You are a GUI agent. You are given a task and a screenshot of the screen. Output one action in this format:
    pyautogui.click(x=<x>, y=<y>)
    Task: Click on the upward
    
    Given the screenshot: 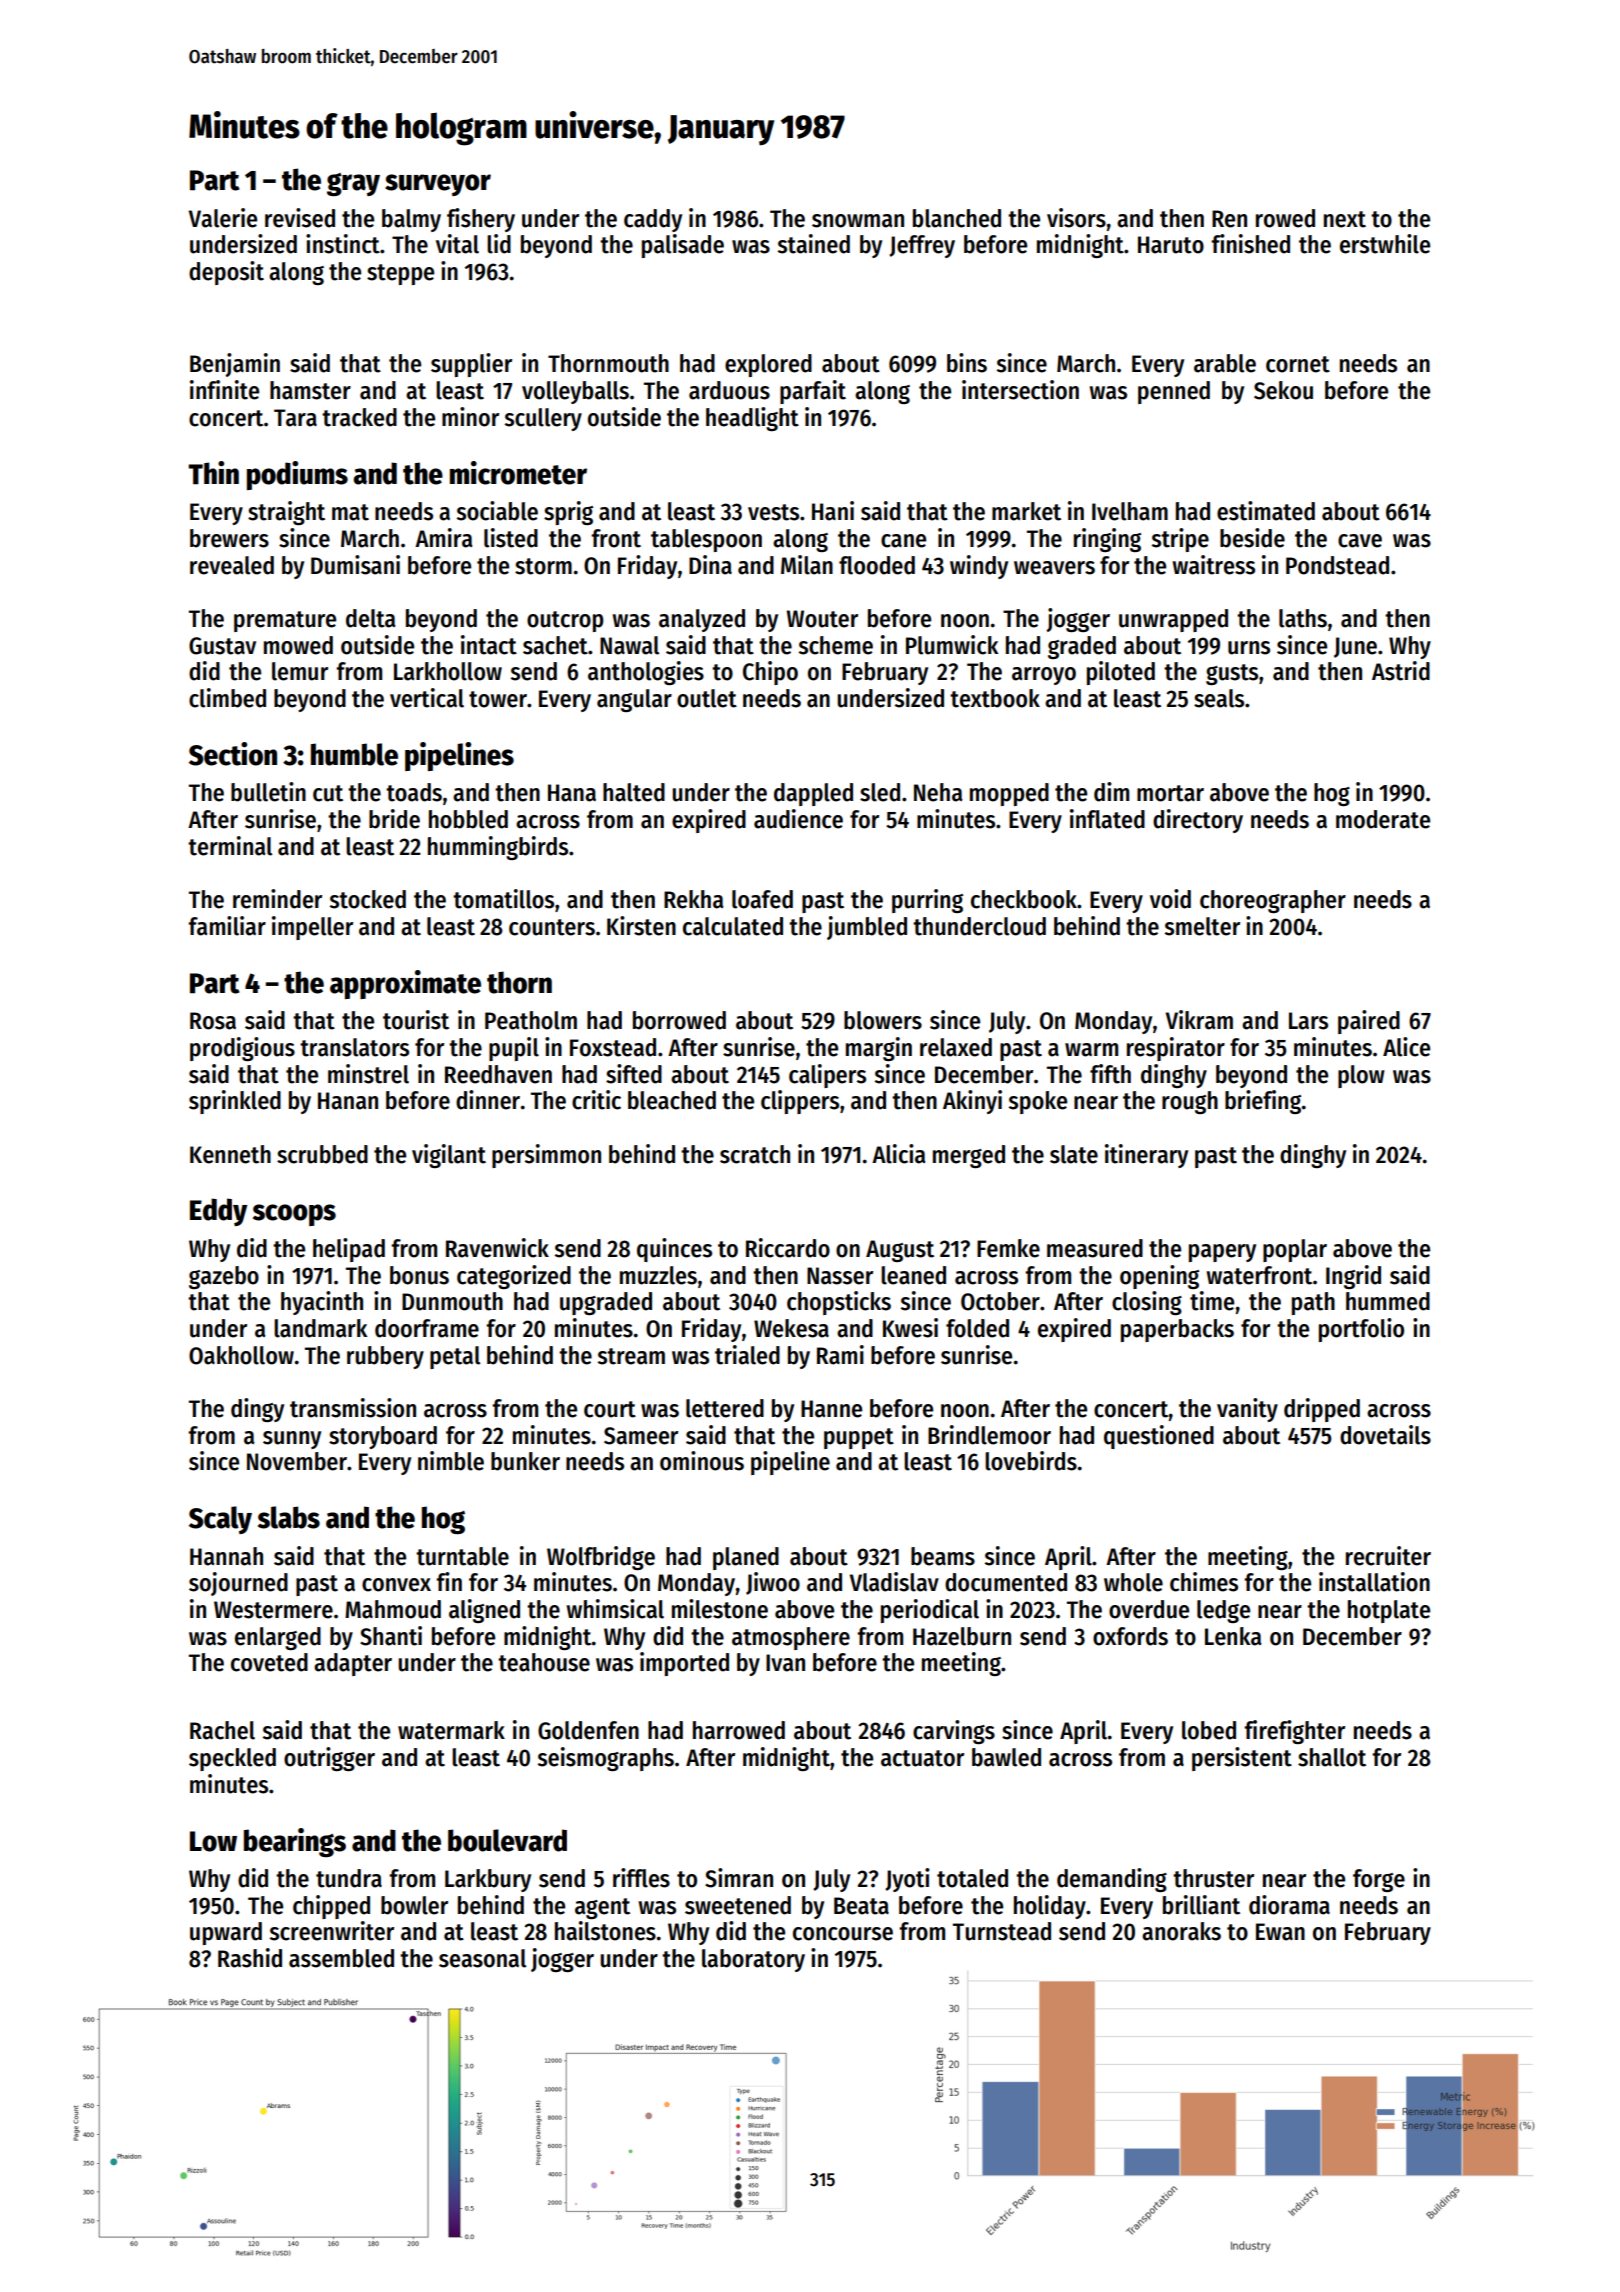 What is the action you would take?
    pyautogui.click(x=226, y=1933)
